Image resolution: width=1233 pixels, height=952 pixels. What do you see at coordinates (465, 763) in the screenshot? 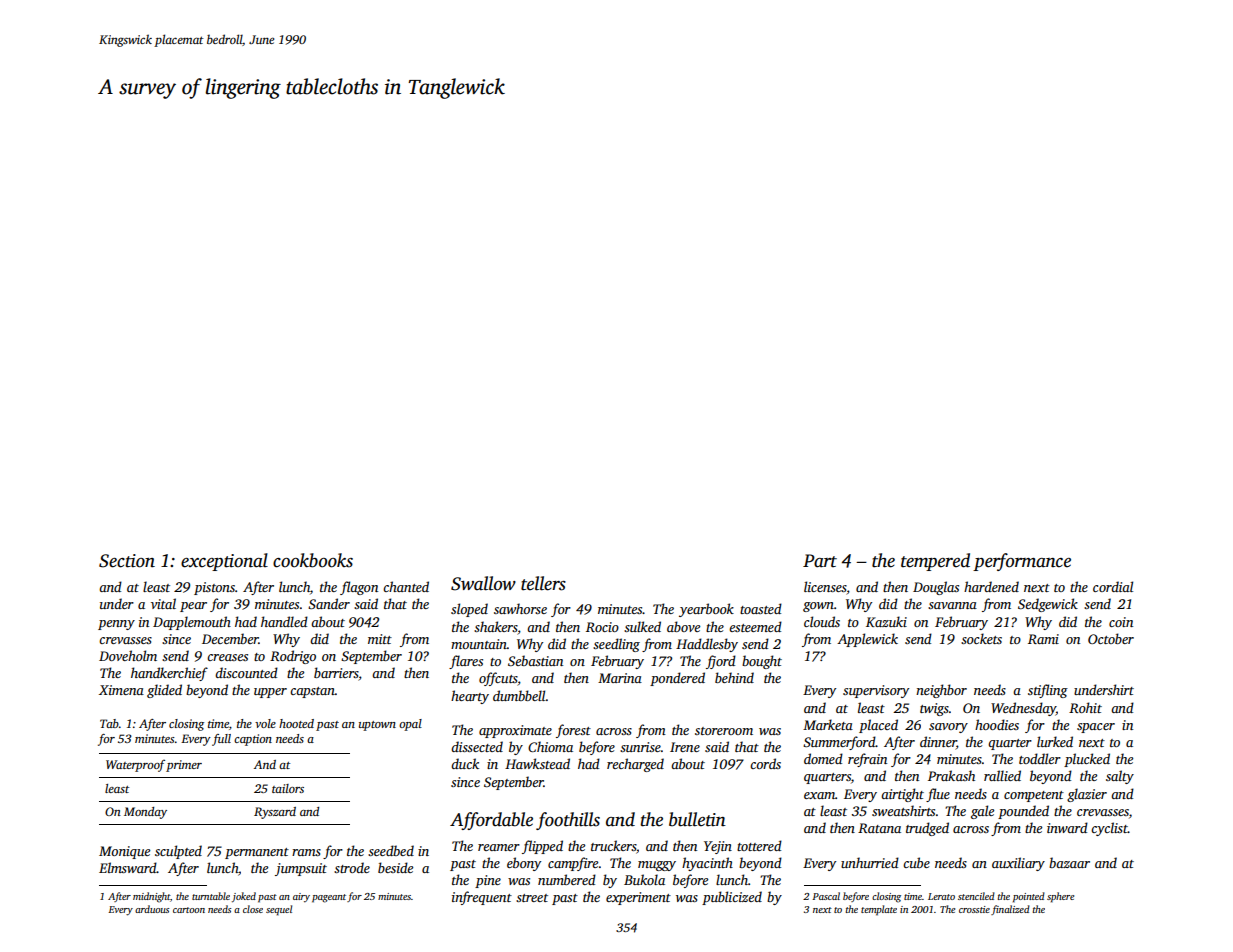
I see `duck` at bounding box center [465, 763].
